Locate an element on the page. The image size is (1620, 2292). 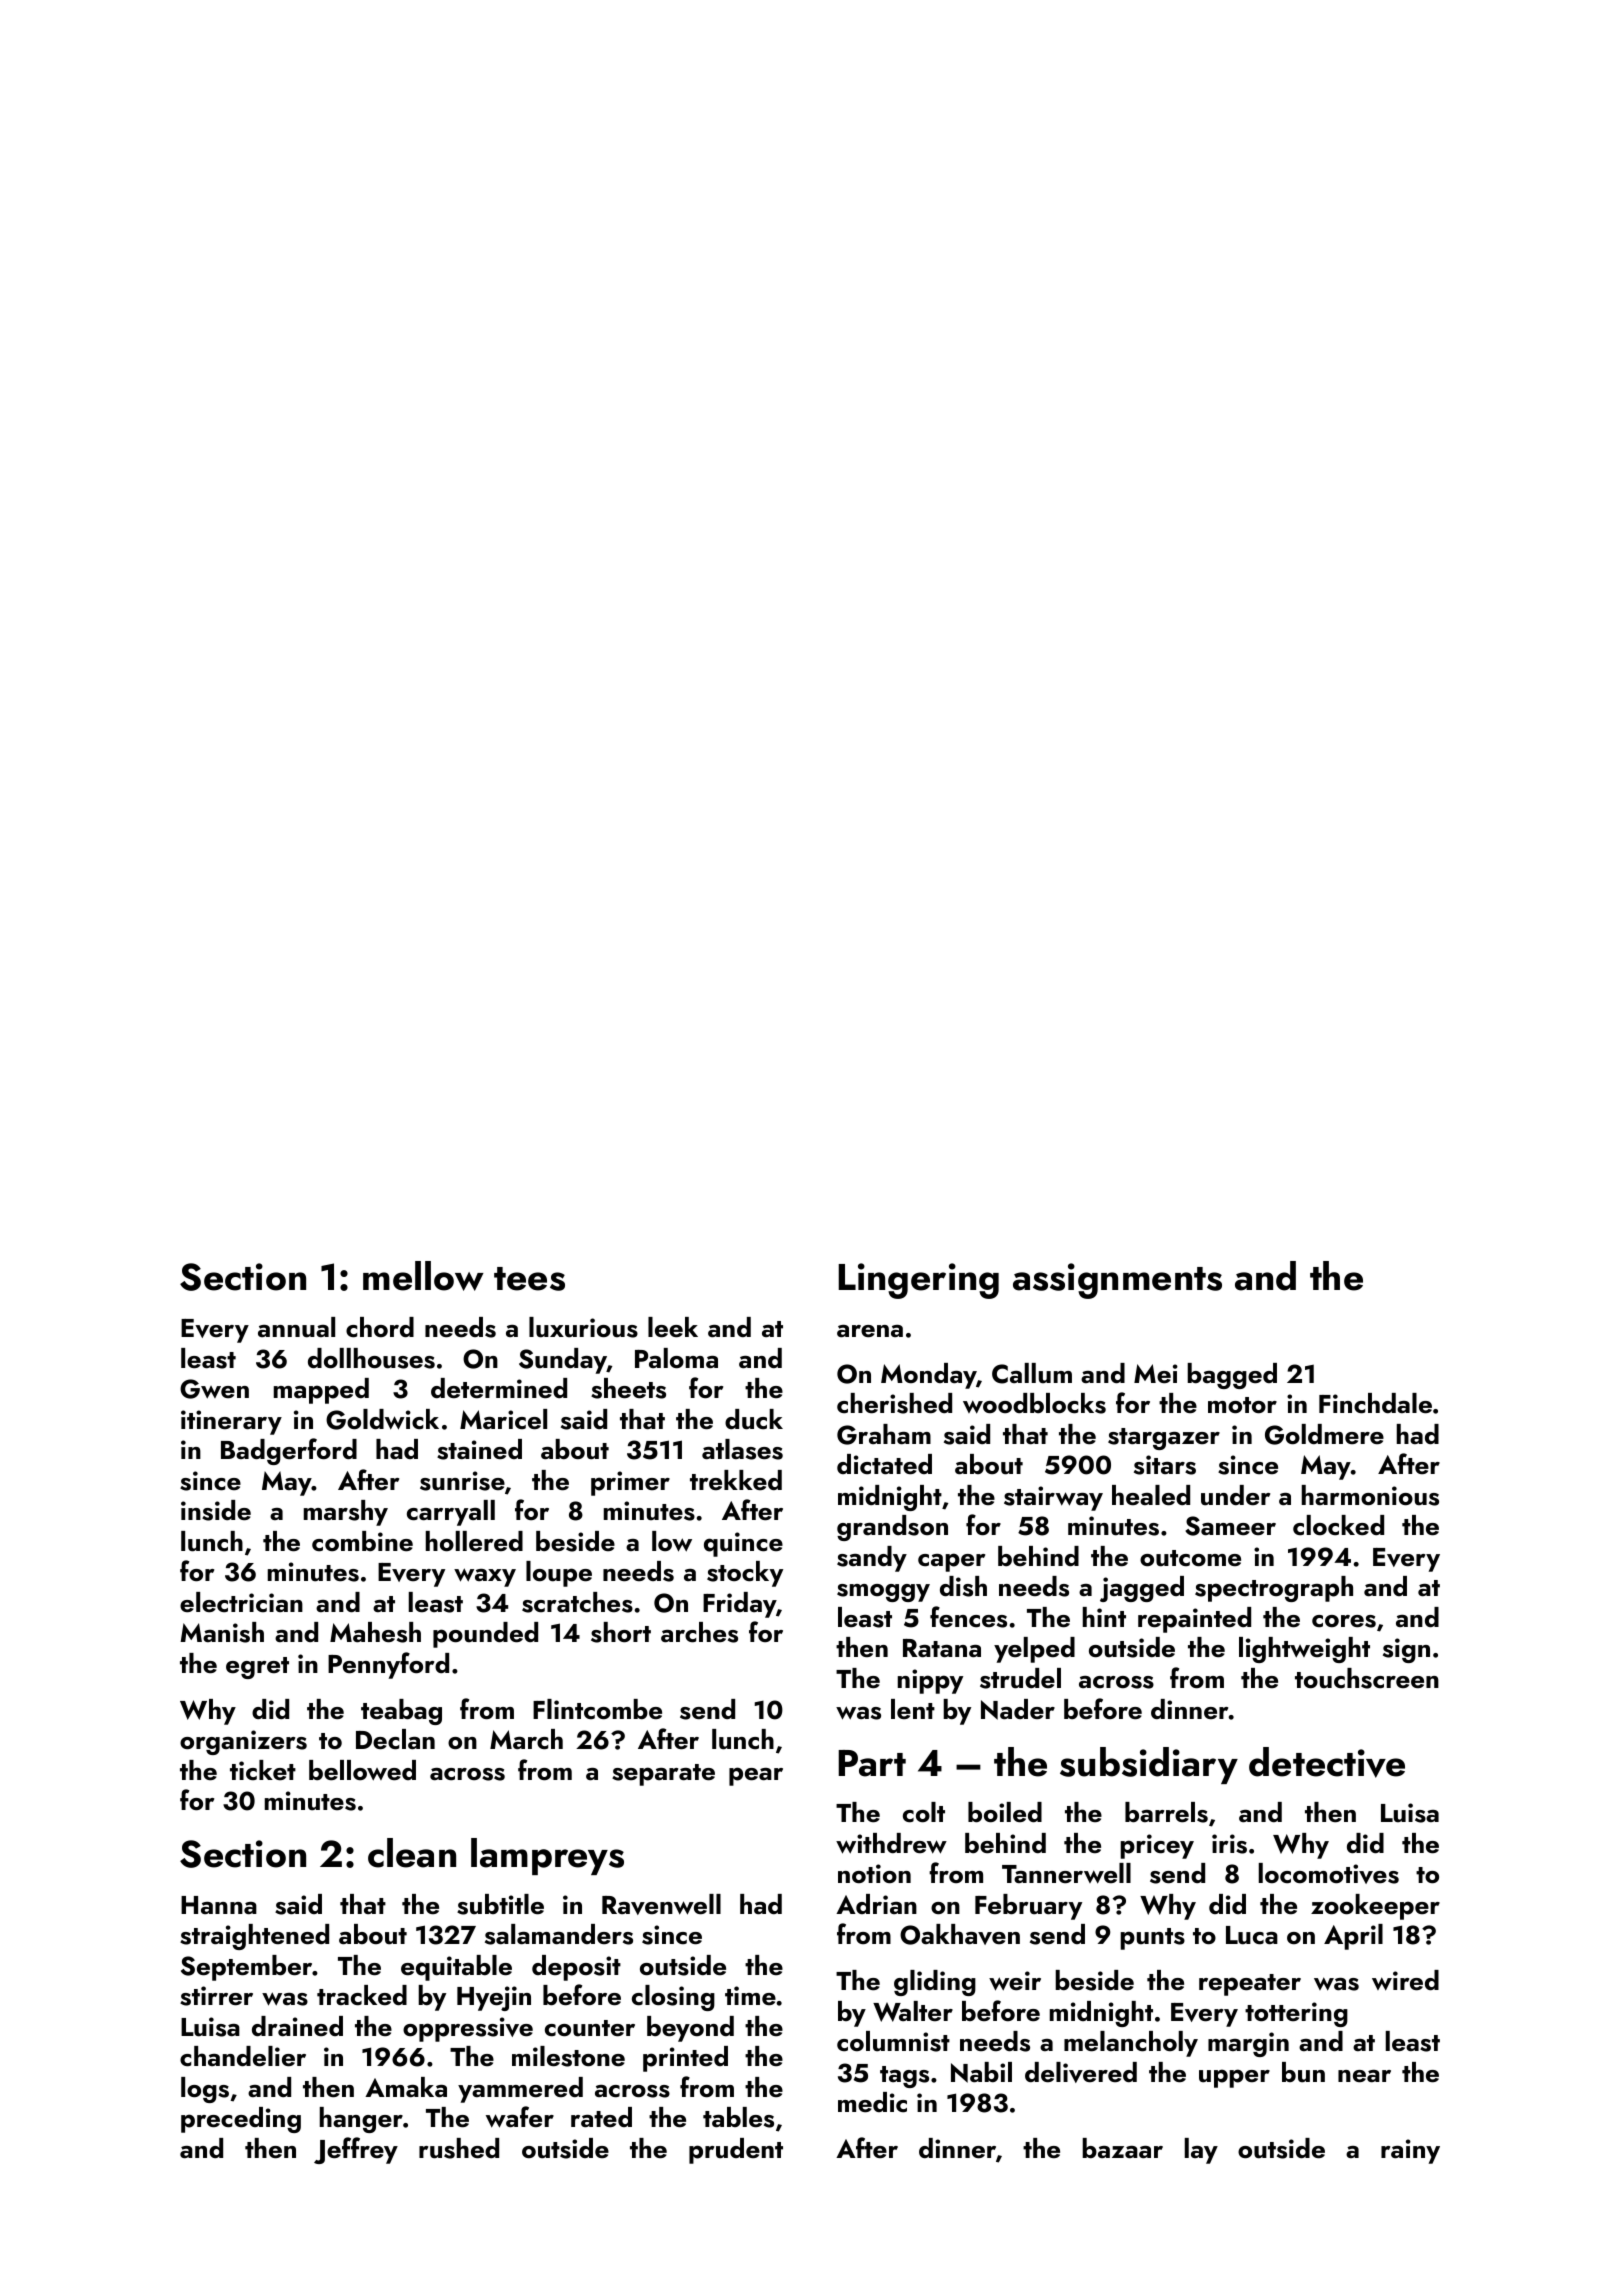
Jeffrey is located at coordinates (356, 2150).
